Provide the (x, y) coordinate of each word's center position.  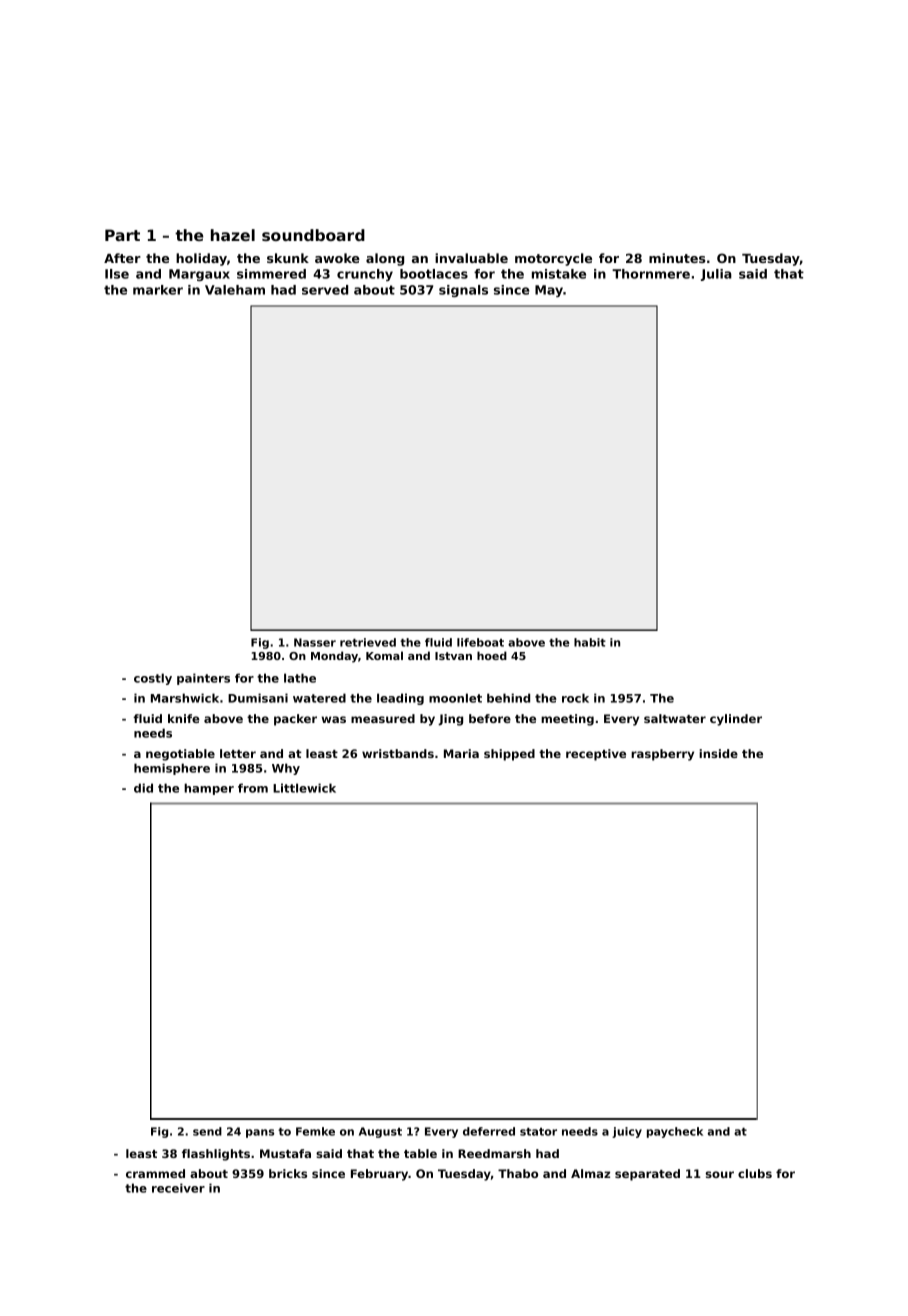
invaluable (471, 258)
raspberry (662, 755)
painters (203, 679)
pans (260, 1133)
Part (122, 235)
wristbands (398, 753)
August (380, 1132)
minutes (677, 258)
